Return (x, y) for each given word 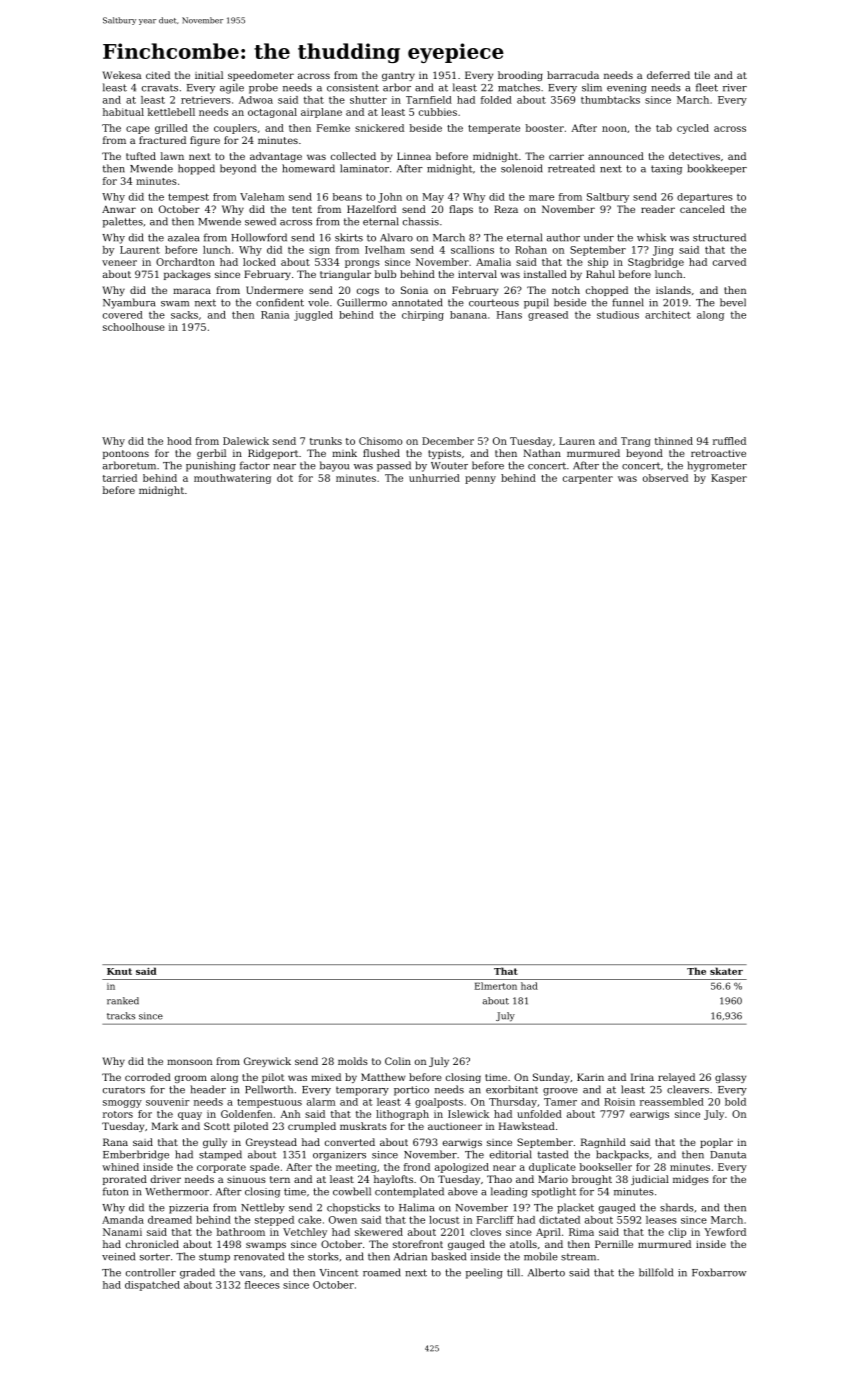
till (513, 1272)
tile (702, 75)
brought (592, 1180)
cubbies (438, 112)
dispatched (152, 1286)
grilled (171, 129)
